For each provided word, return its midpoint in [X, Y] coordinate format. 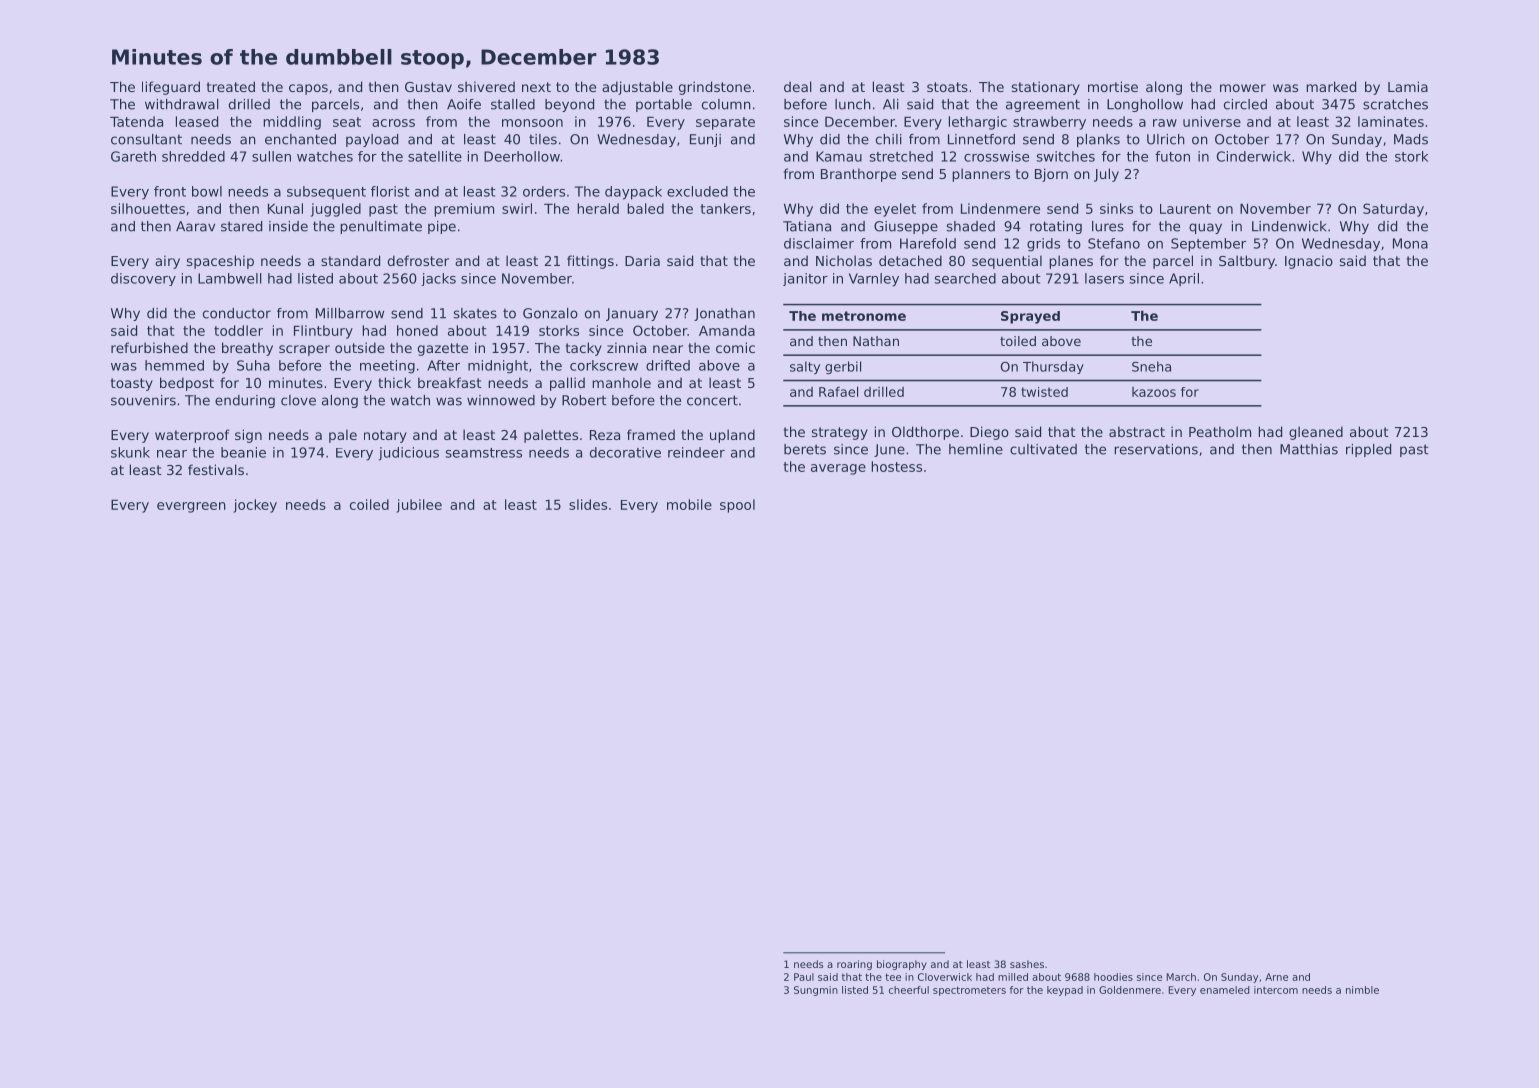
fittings [590, 262]
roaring [854, 965]
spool [737, 506]
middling [292, 123]
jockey [255, 506]
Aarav [195, 226]
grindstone [715, 88]
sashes [1027, 964]
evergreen [191, 507]
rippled [1368, 450]
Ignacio [1309, 262]
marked [1331, 86]
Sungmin [816, 991]
